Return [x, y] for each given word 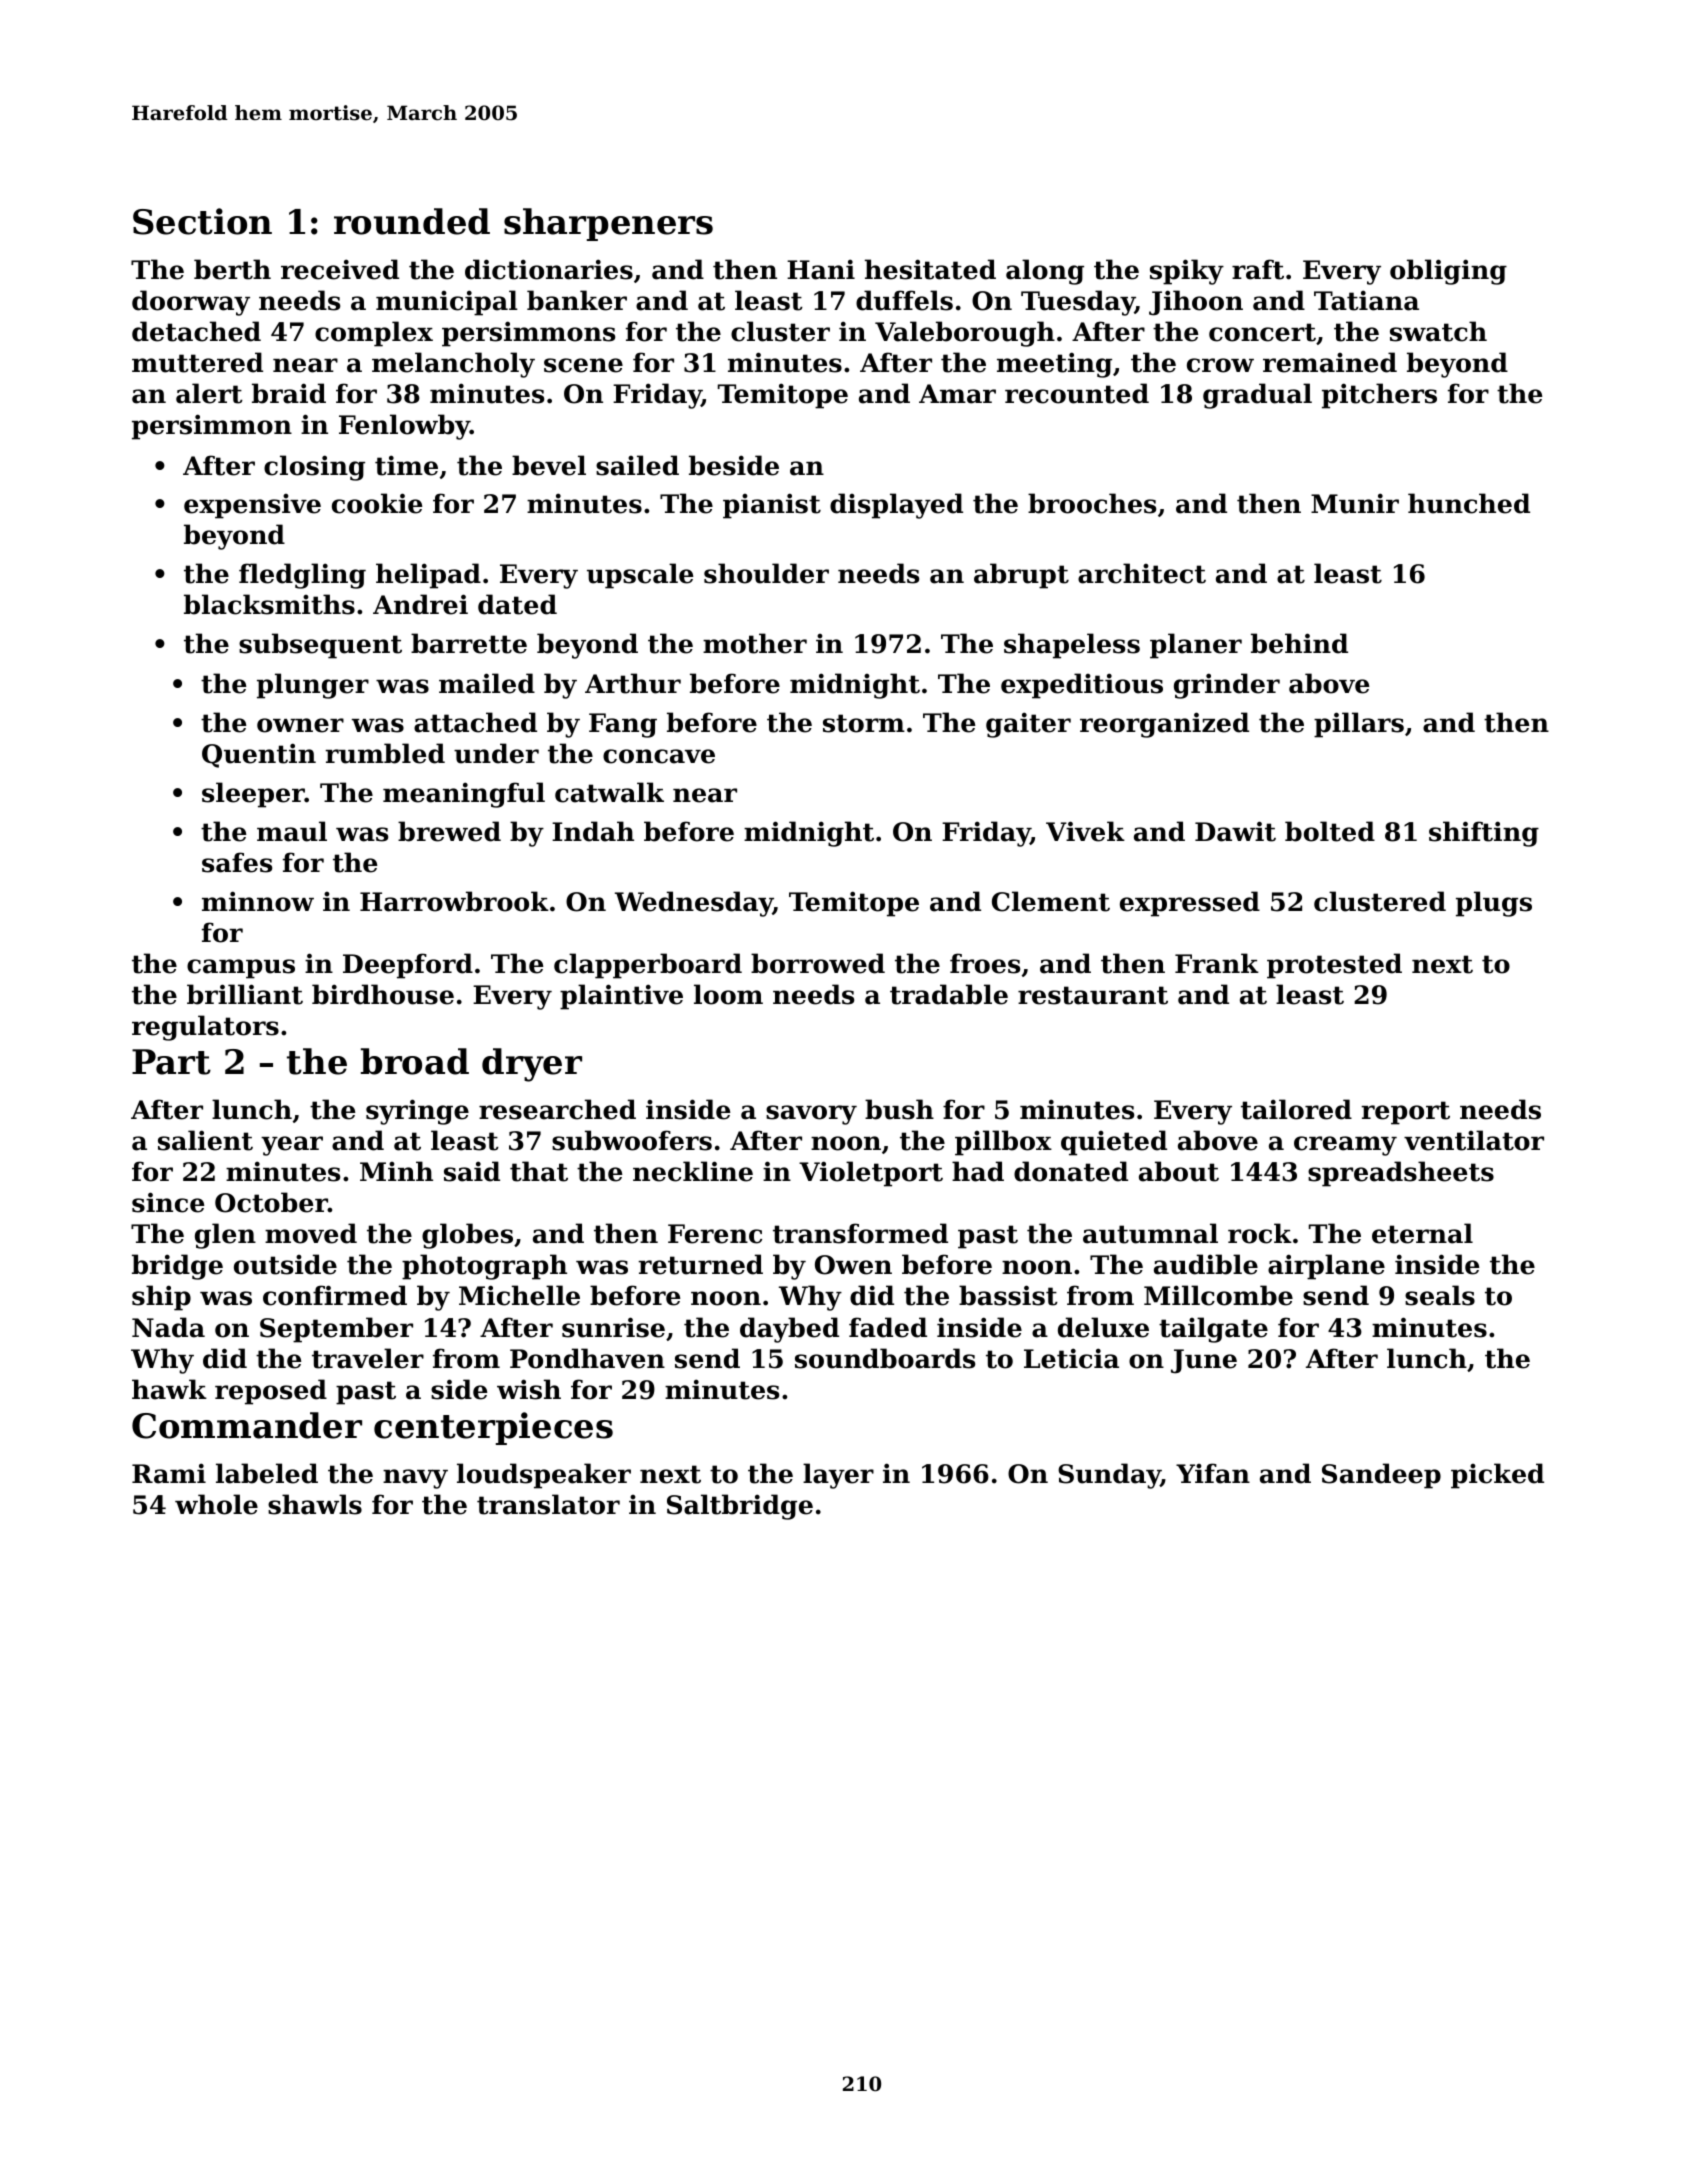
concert [1262, 332]
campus [241, 969]
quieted [1114, 1143]
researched [557, 1109]
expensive [252, 506]
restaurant [1093, 995]
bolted [1330, 831]
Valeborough [965, 334]
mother [755, 643]
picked [1497, 1476]
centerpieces [493, 1428]
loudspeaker [544, 1476]
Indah [593, 831]
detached [196, 331]
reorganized [1164, 725]
